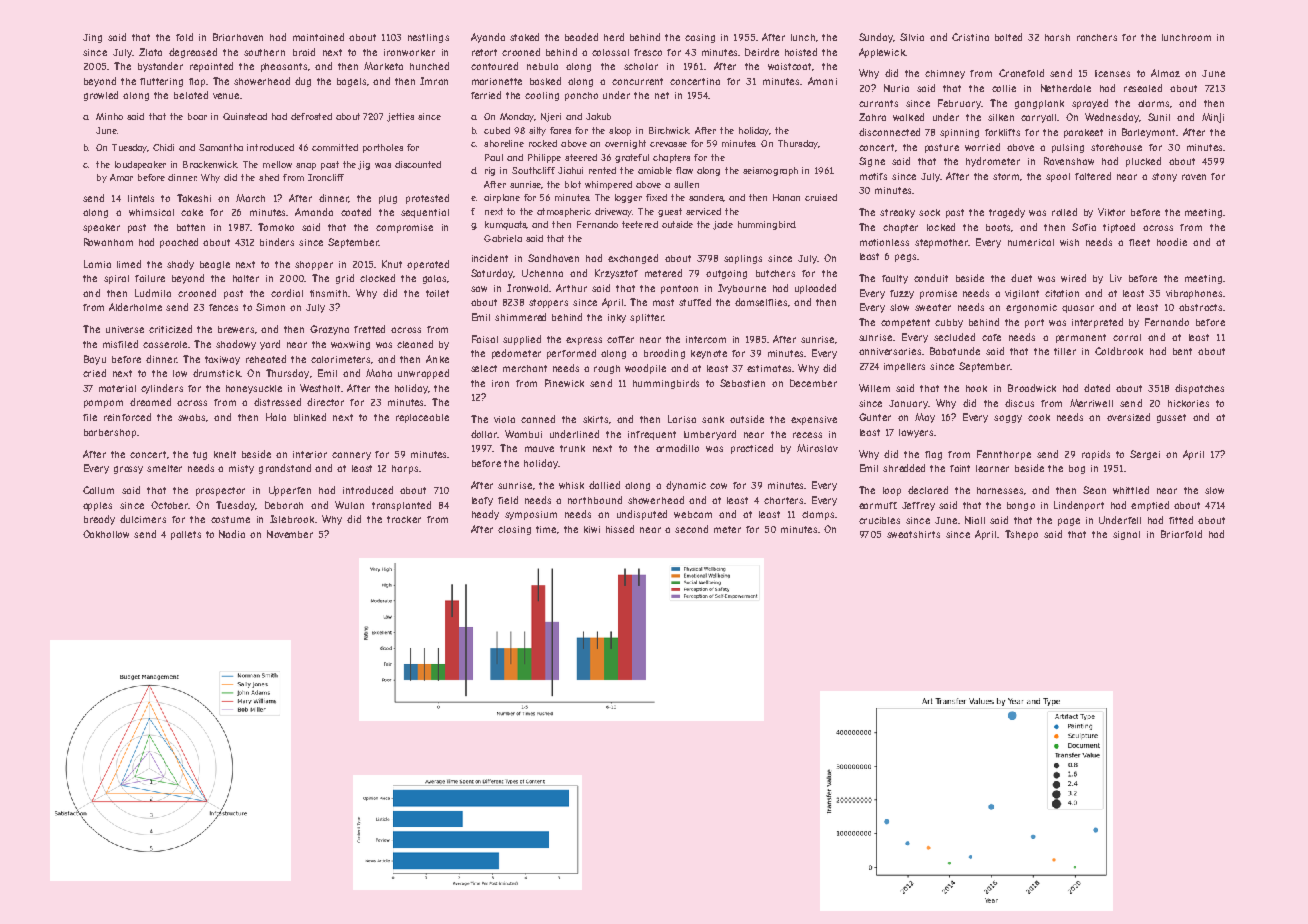 This screenshot has width=1308, height=924. I want to click on coffer, so click(620, 339).
